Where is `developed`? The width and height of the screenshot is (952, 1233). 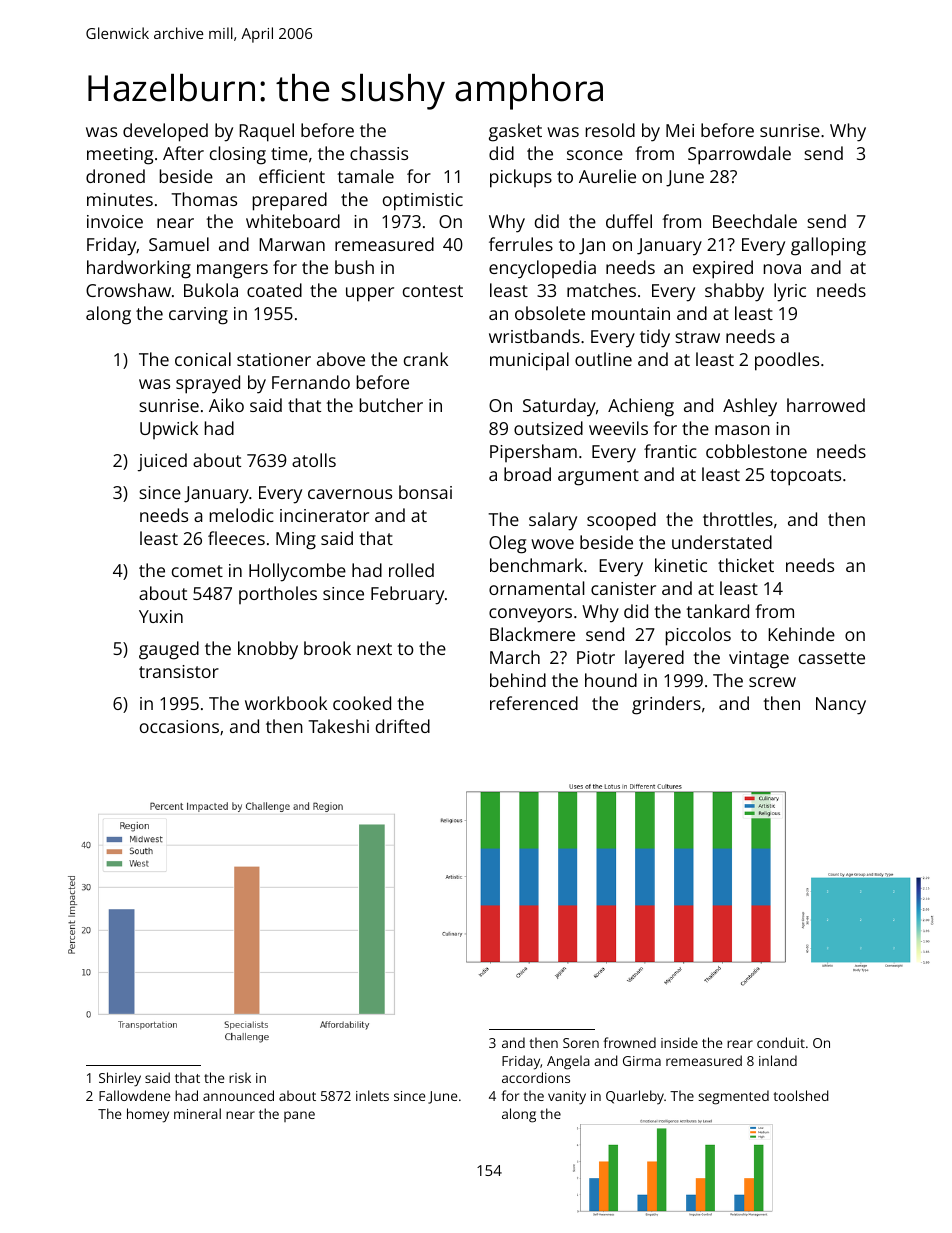
developed is located at coordinates (165, 132).
